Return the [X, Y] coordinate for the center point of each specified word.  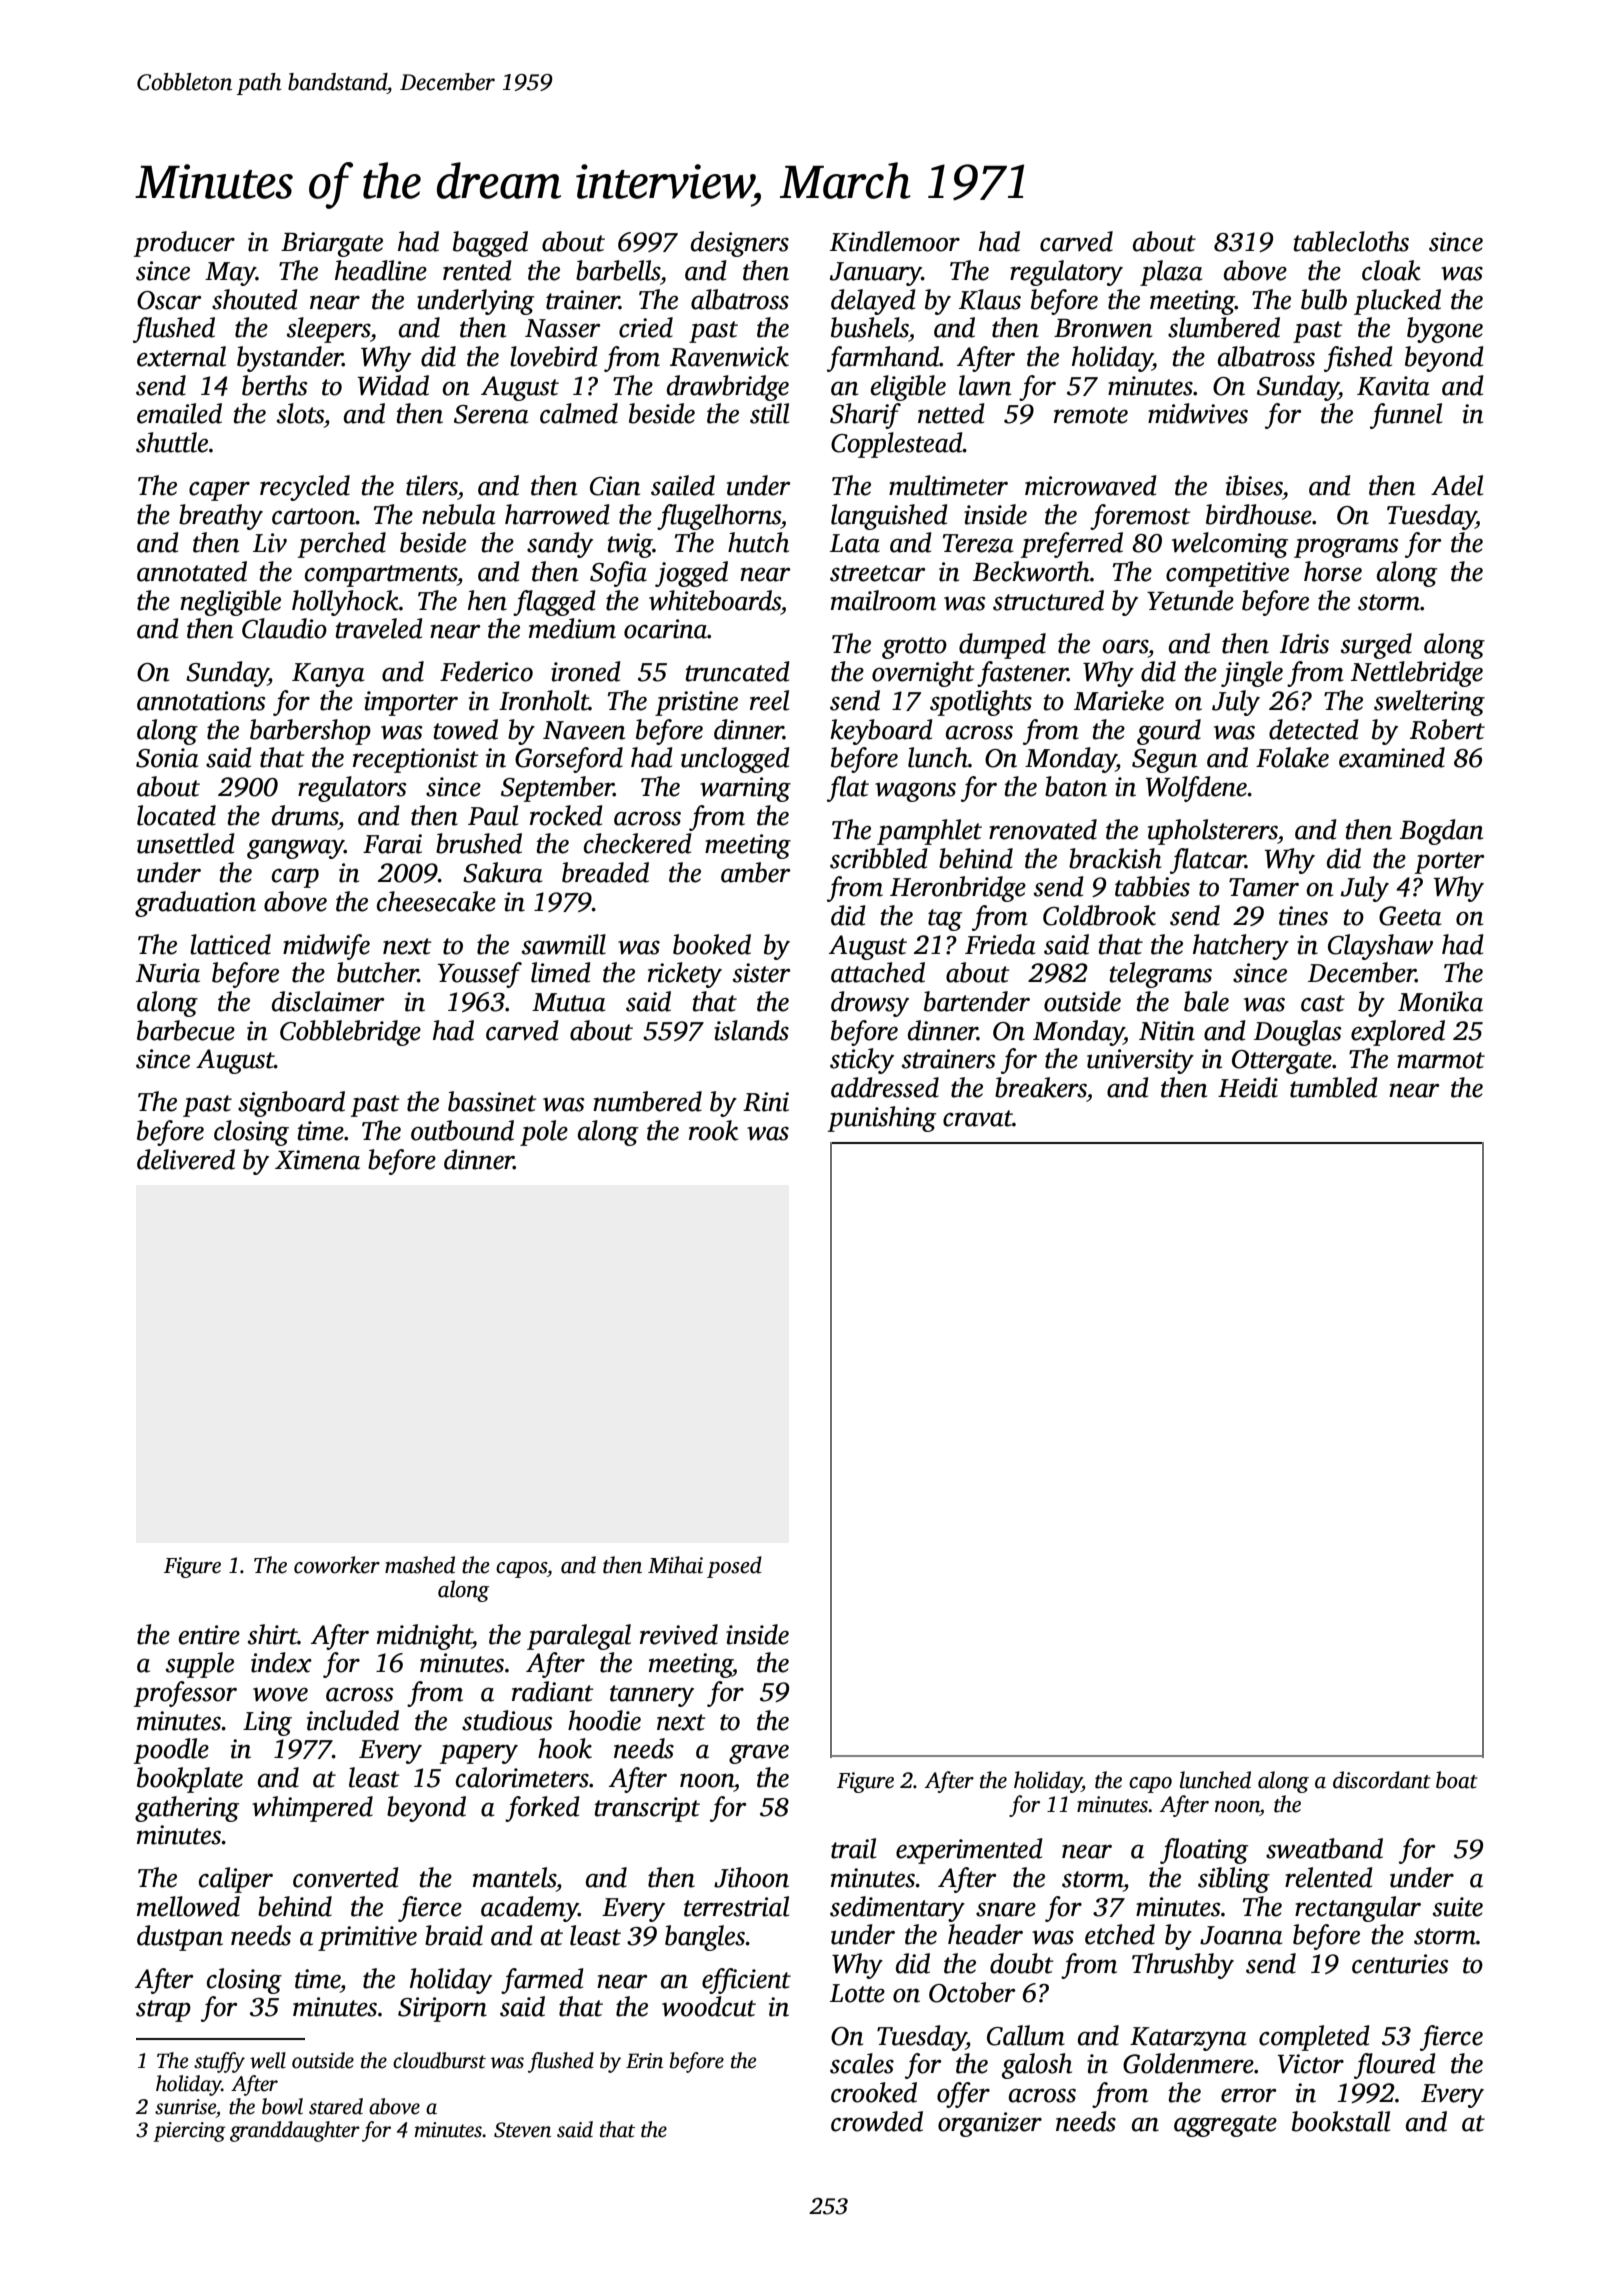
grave [759, 1754]
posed [734, 1567]
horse [1333, 571]
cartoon [314, 516]
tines [1303, 916]
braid [454, 1935]
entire [209, 1635]
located [176, 815]
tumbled [1334, 1087]
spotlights [981, 703]
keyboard [881, 732]
